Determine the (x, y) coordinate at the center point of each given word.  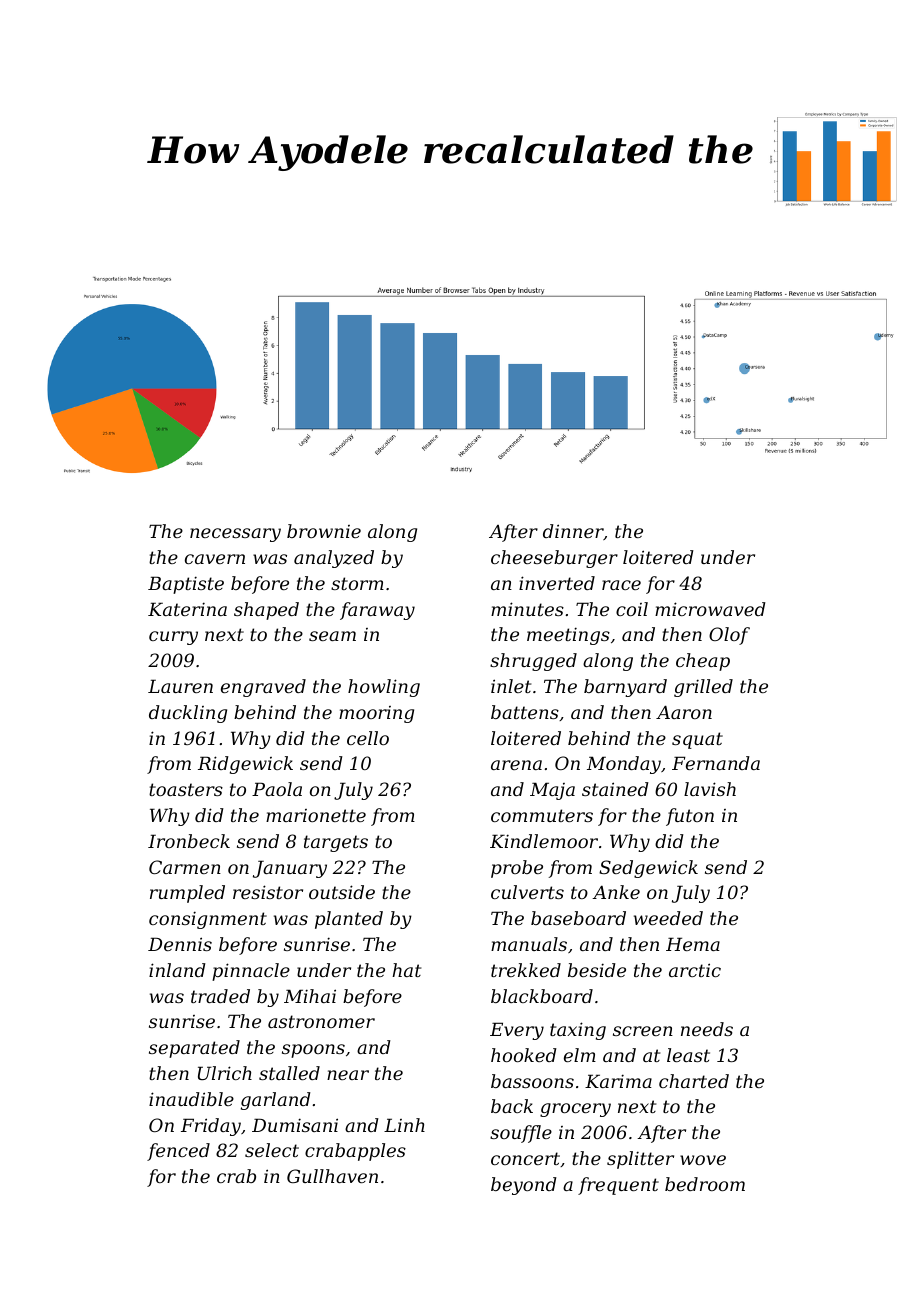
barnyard (625, 688)
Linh (404, 1125)
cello (368, 738)
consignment (208, 920)
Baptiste (186, 585)
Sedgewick (648, 869)
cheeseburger (554, 559)
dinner (573, 532)
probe (517, 869)
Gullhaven (332, 1176)
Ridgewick (245, 765)
